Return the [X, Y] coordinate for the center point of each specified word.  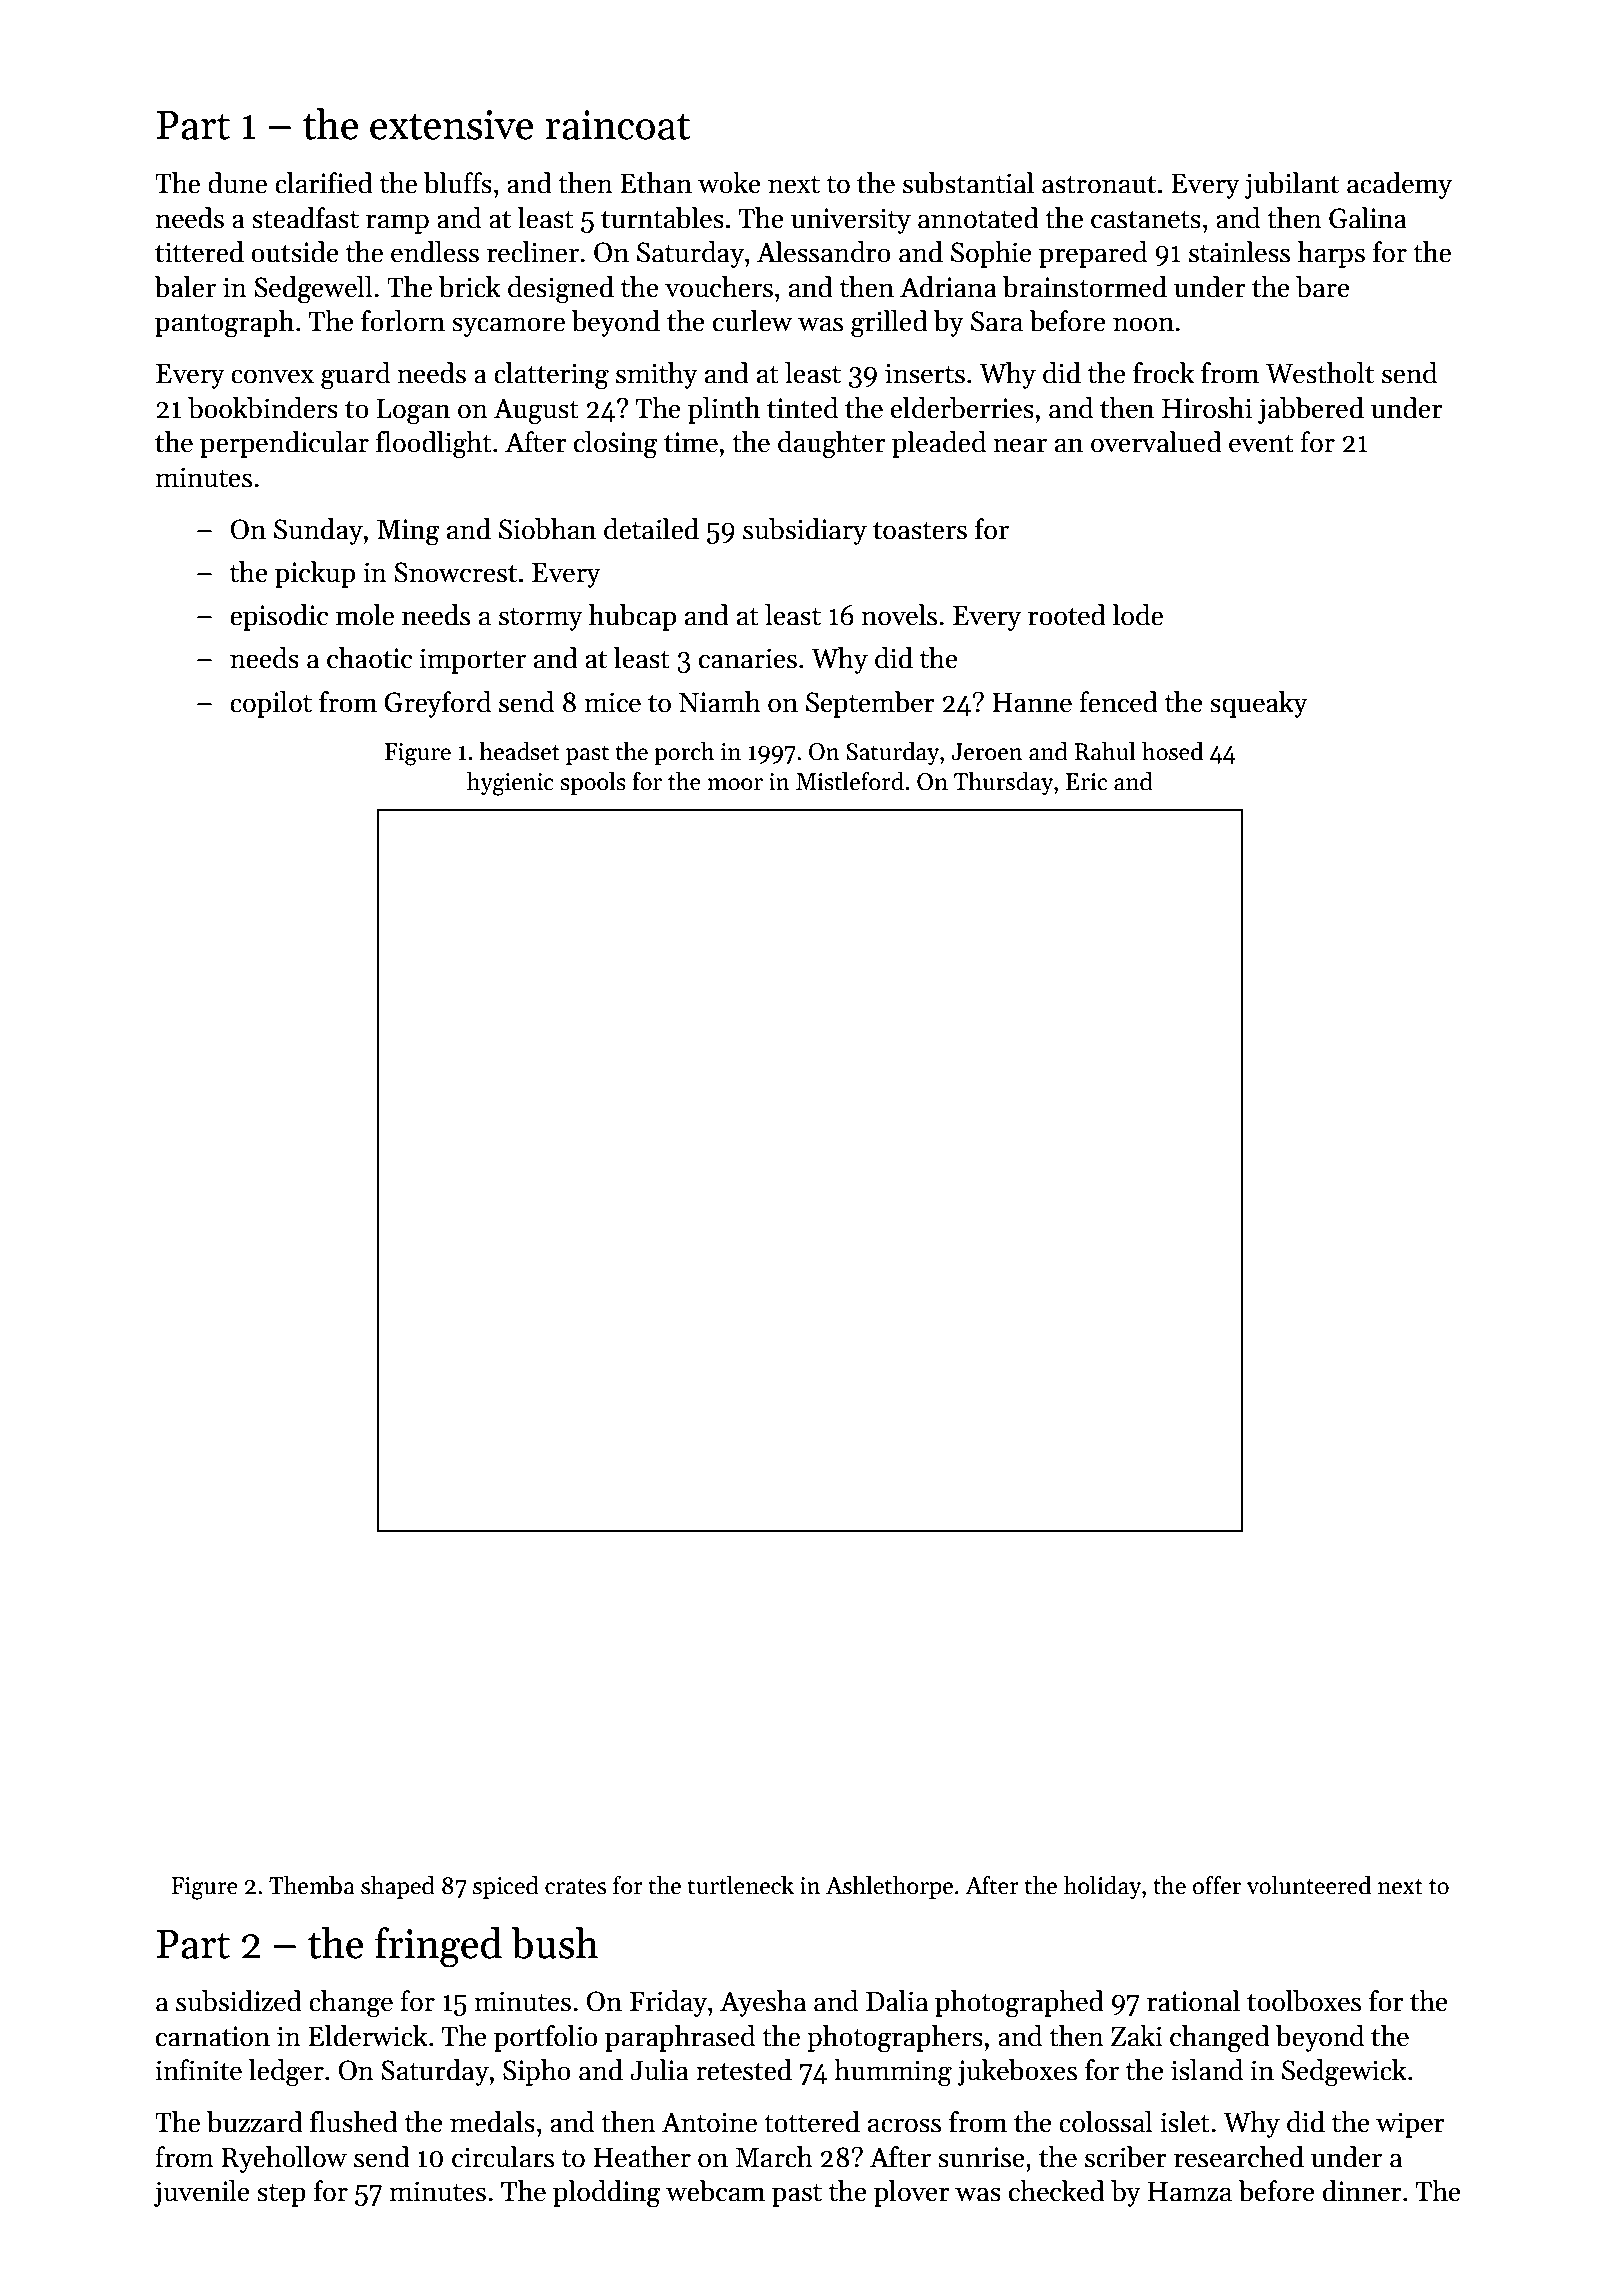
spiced [506, 1887]
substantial [968, 183]
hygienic [510, 784]
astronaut [1099, 185]
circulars [503, 2157]
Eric [1086, 782]
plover [911, 2193]
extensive [451, 125]
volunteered [1309, 1885]
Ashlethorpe [889, 1887]
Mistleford [850, 781]
